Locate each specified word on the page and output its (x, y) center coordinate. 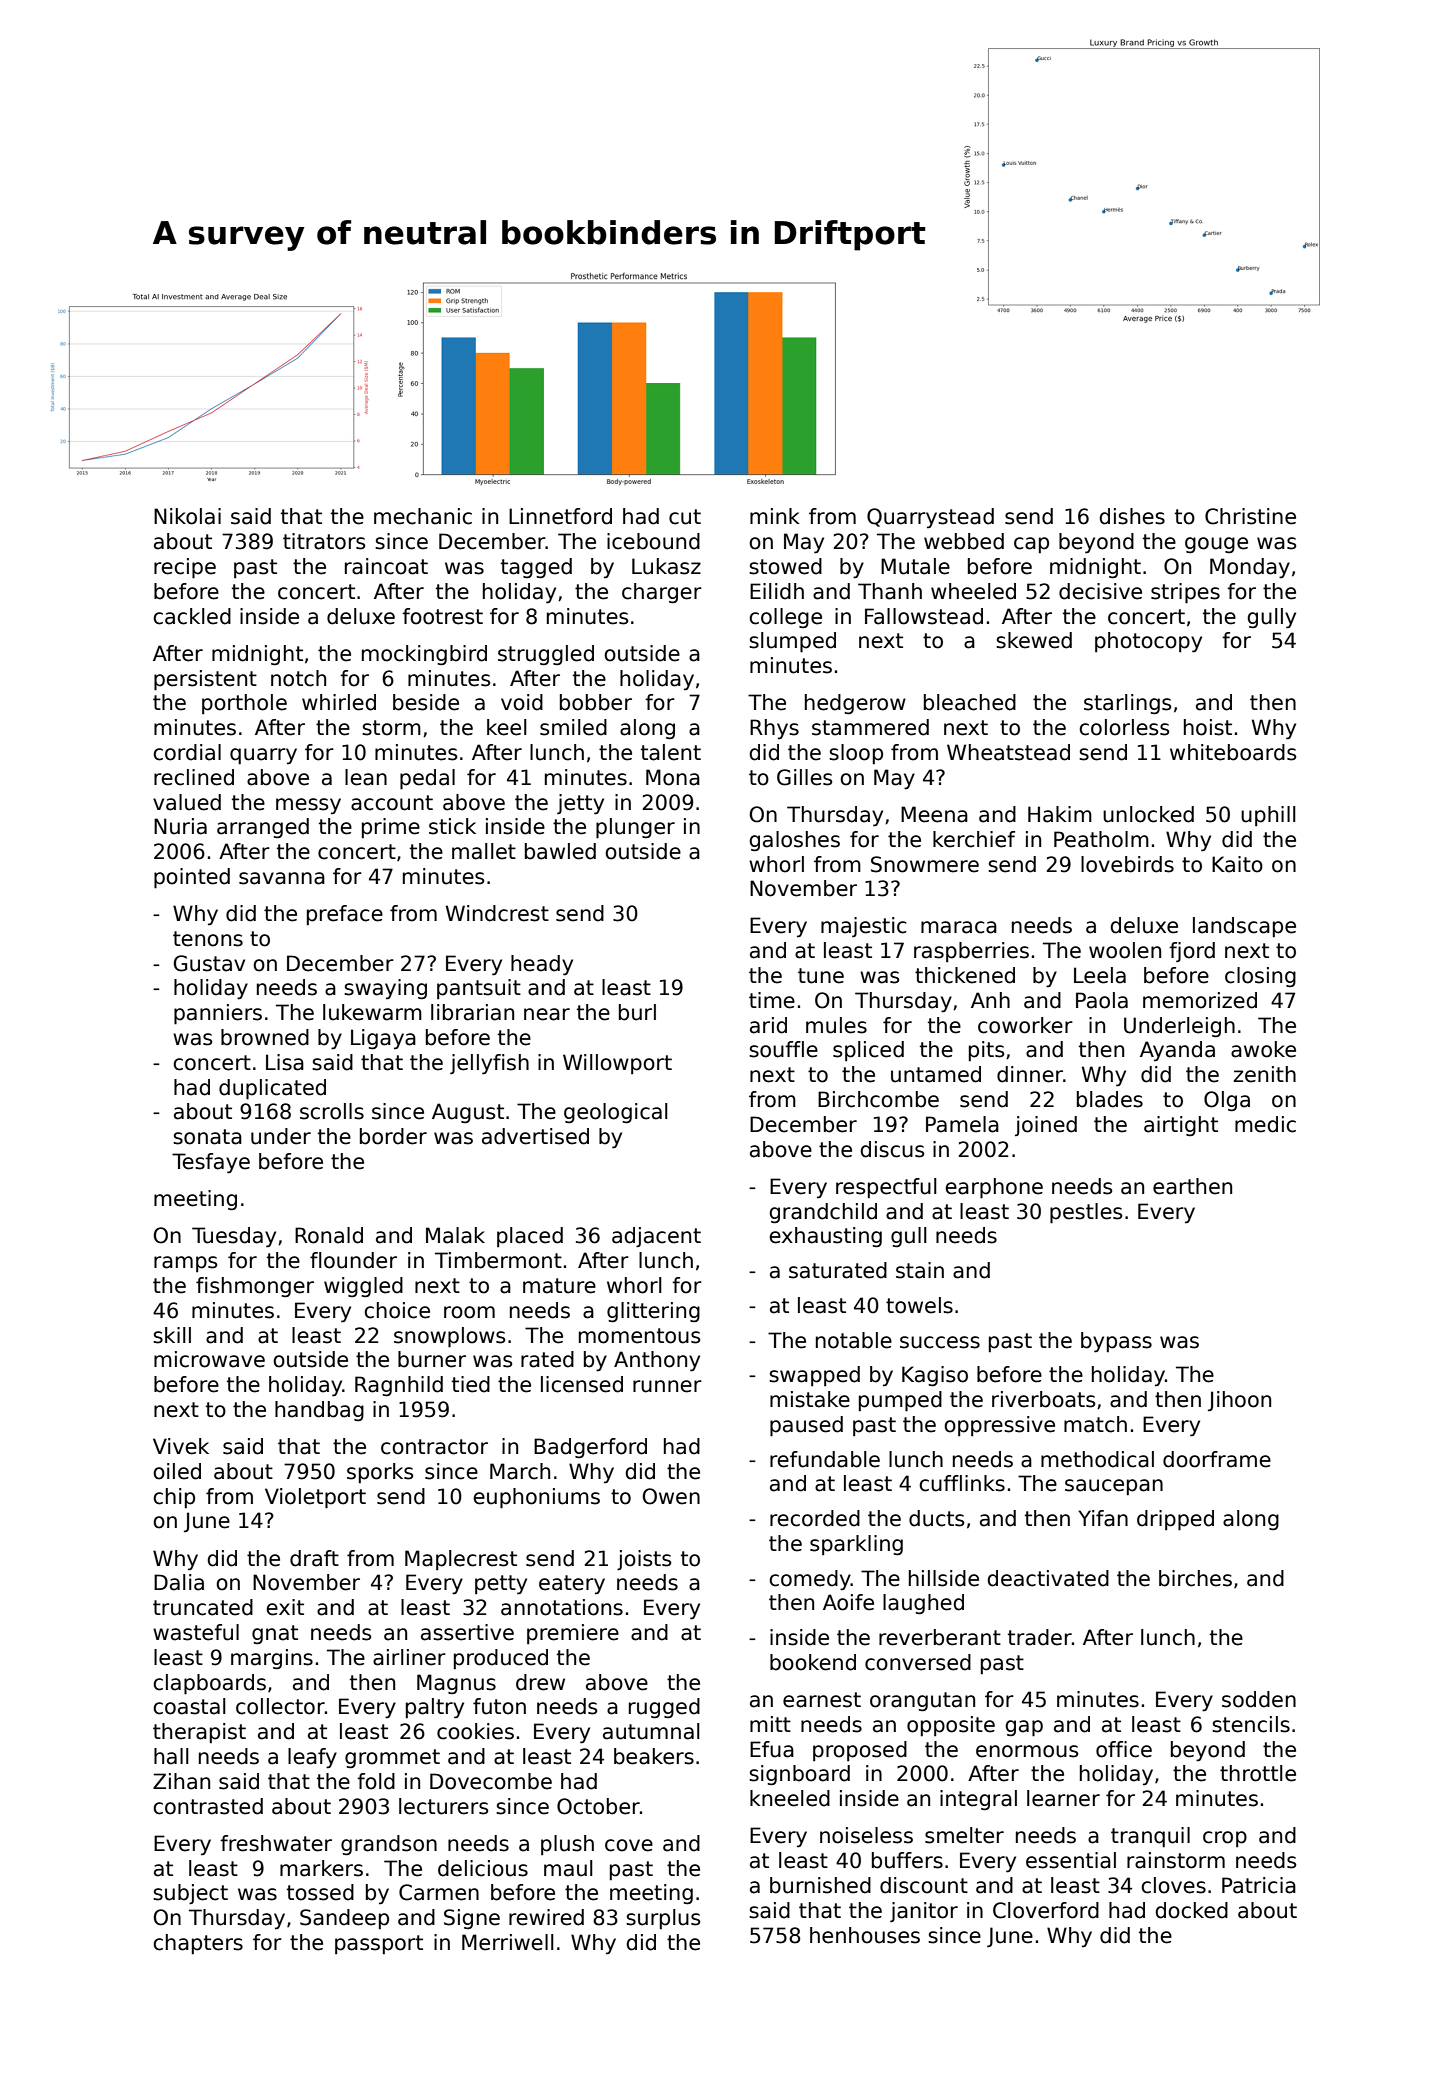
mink (775, 516)
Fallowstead (924, 616)
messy (308, 806)
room (469, 1312)
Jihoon (1239, 1401)
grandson (389, 1845)
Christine (1250, 516)
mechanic (423, 516)
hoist (1208, 727)
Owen (671, 1496)
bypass (1116, 1342)
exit (285, 1607)
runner (667, 1386)
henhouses (865, 1935)
